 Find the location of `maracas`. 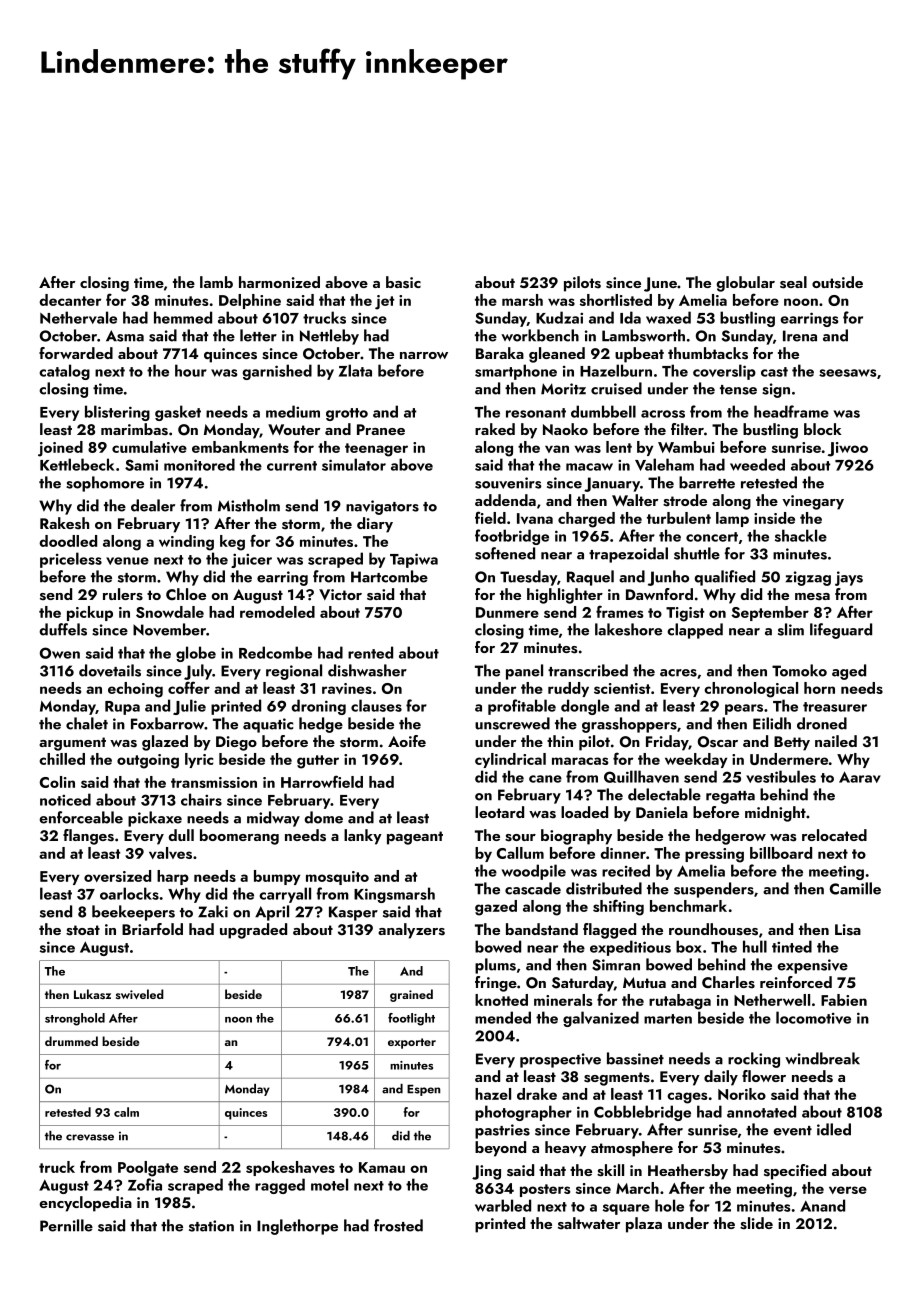

maracas is located at coordinates (580, 761).
